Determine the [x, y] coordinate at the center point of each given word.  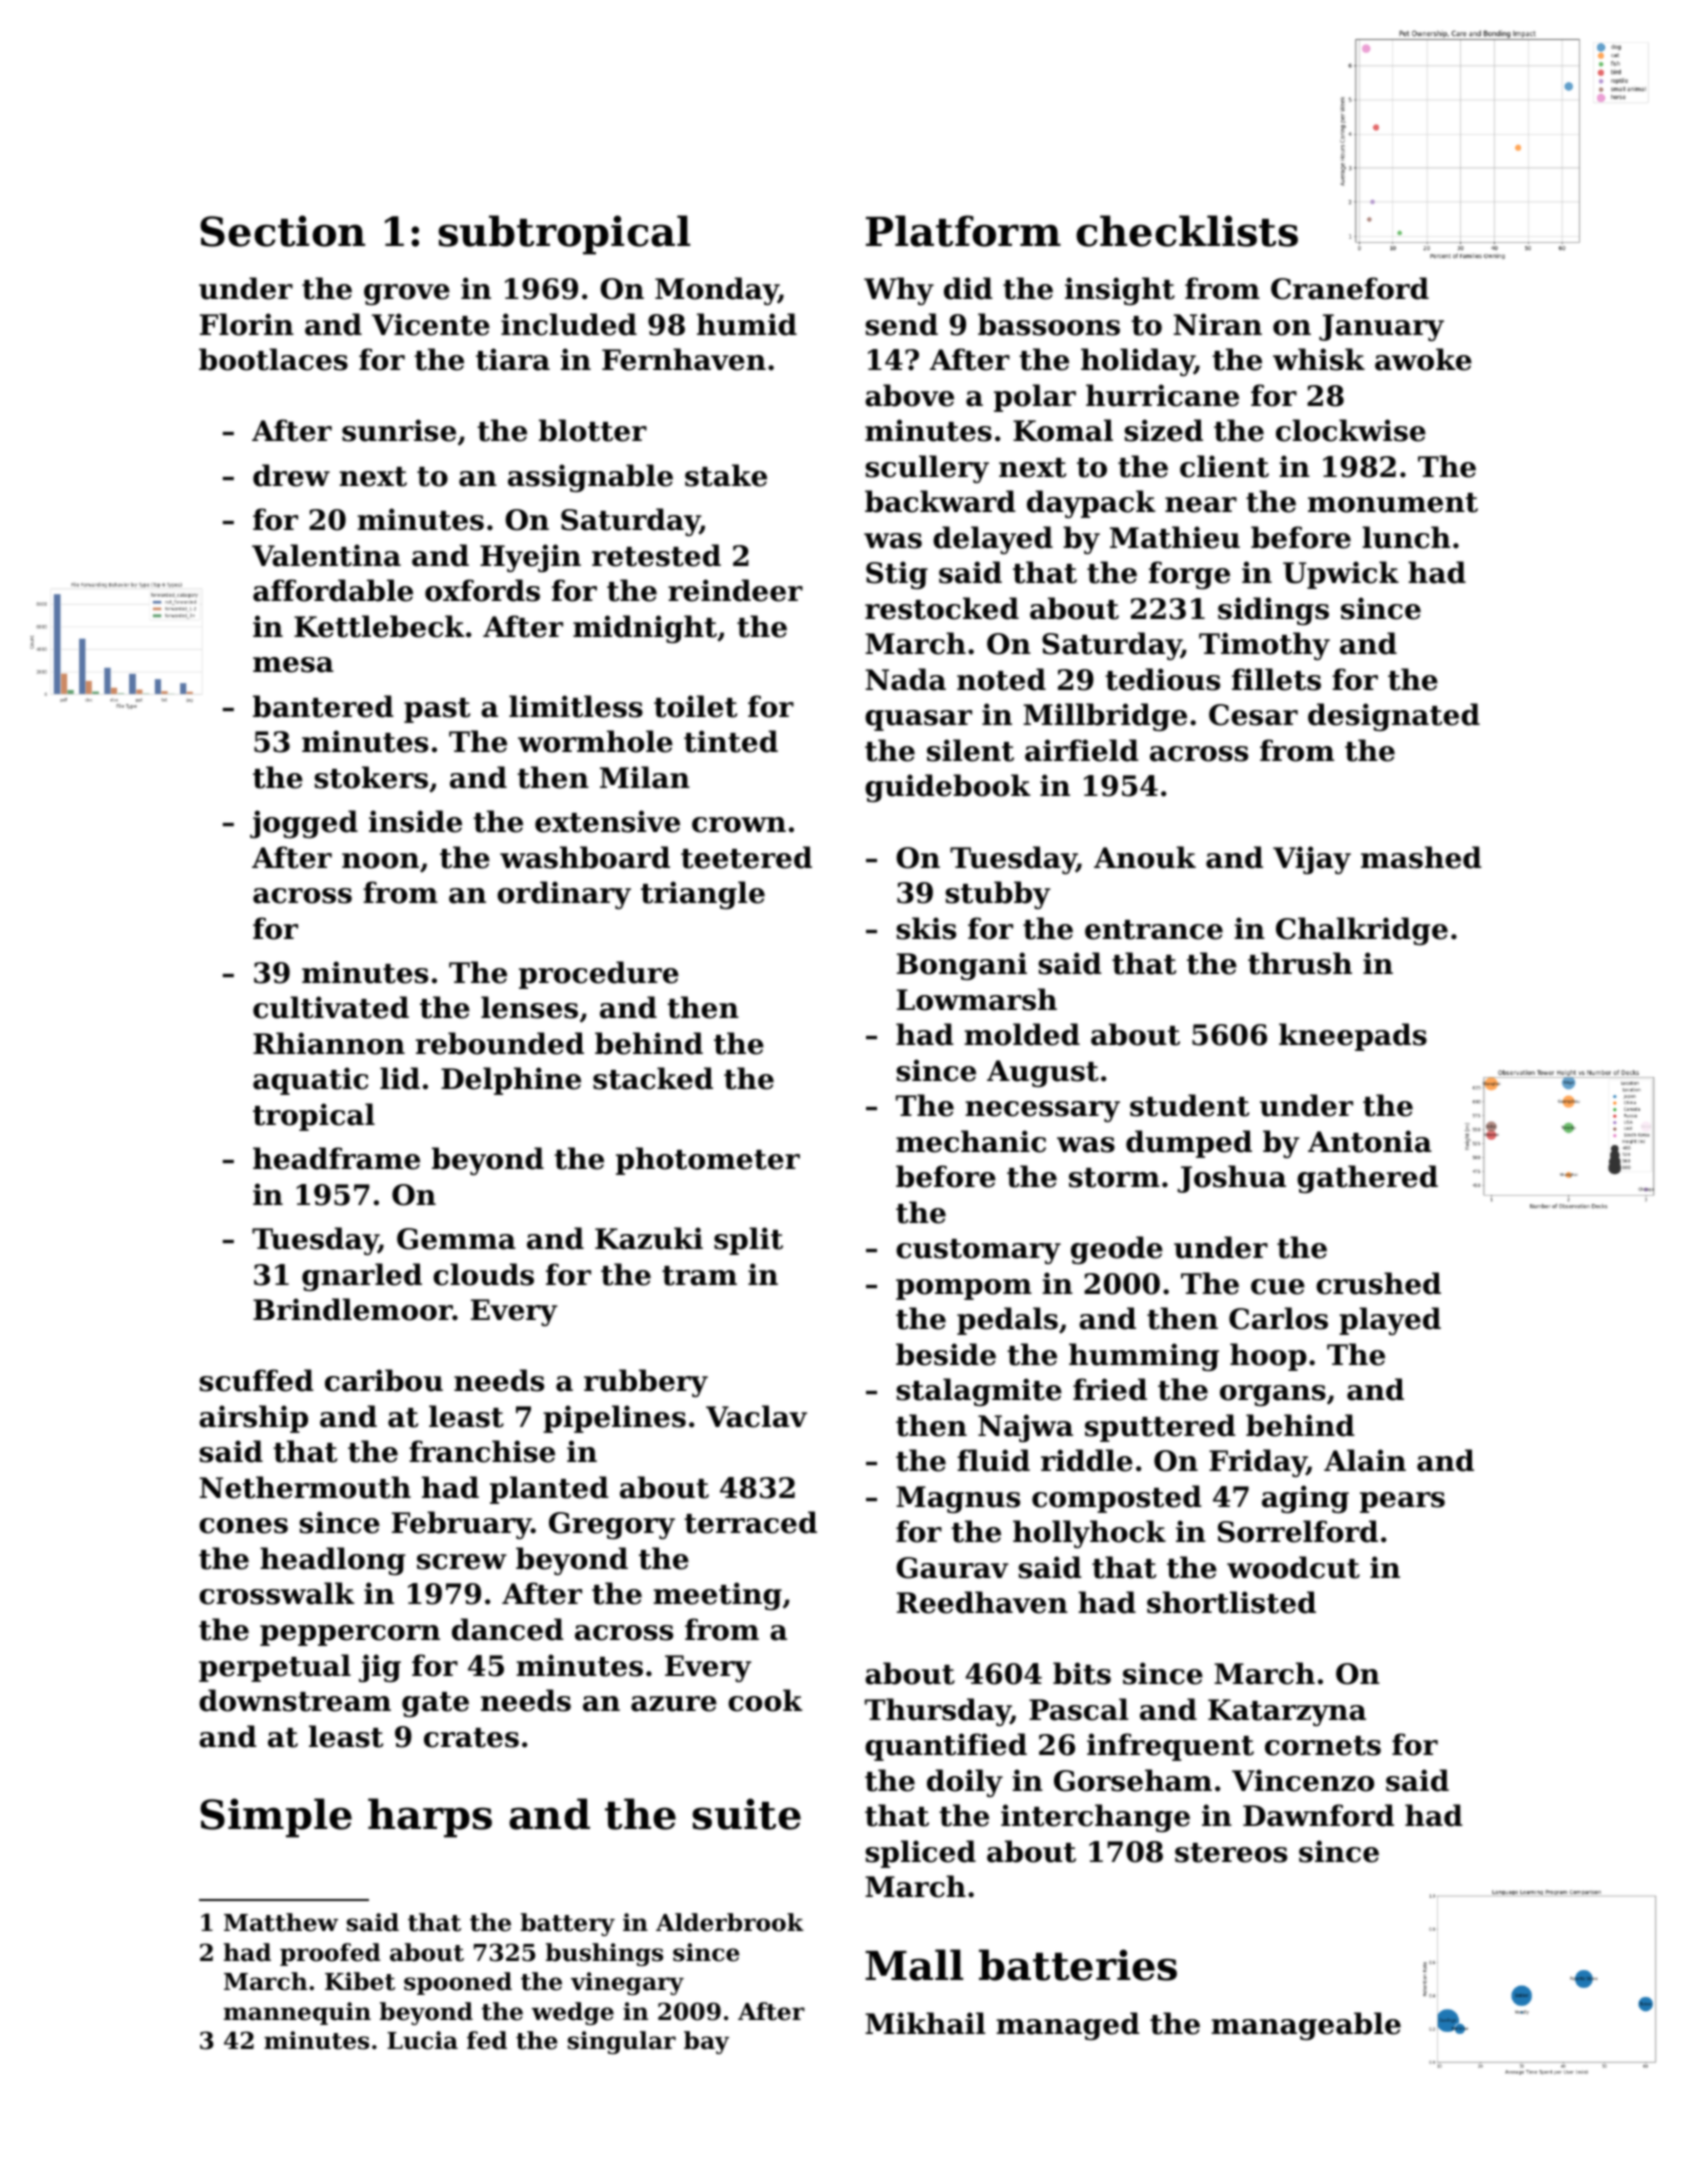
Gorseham [1133, 1780]
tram [699, 1276]
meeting [717, 1596]
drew [291, 475]
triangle [703, 895]
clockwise [1351, 430]
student [1189, 1105]
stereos [1231, 1853]
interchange [1095, 1818]
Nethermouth [305, 1487]
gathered [1367, 1179]
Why [899, 291]
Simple [276, 1818]
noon [380, 861]
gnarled [362, 1277]
